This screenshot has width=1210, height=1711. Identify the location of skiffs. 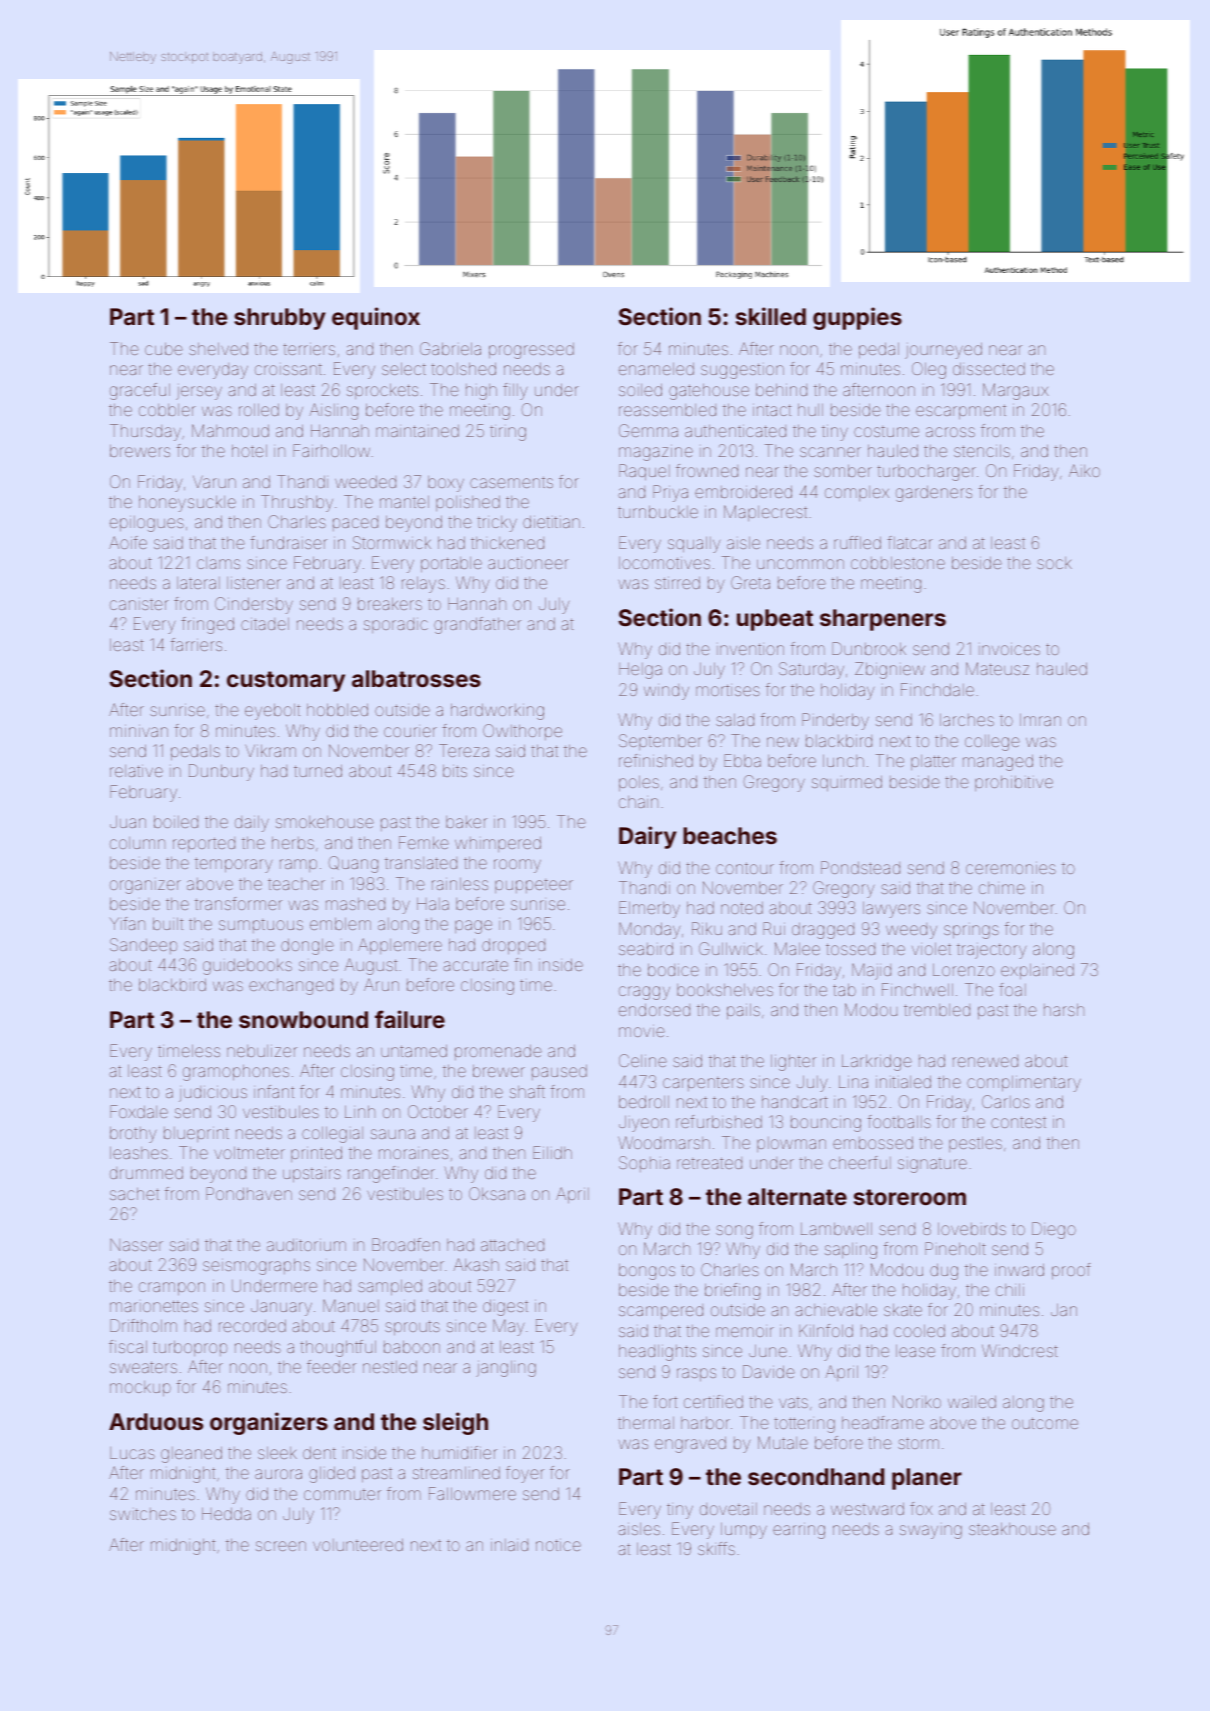
(716, 1548).
